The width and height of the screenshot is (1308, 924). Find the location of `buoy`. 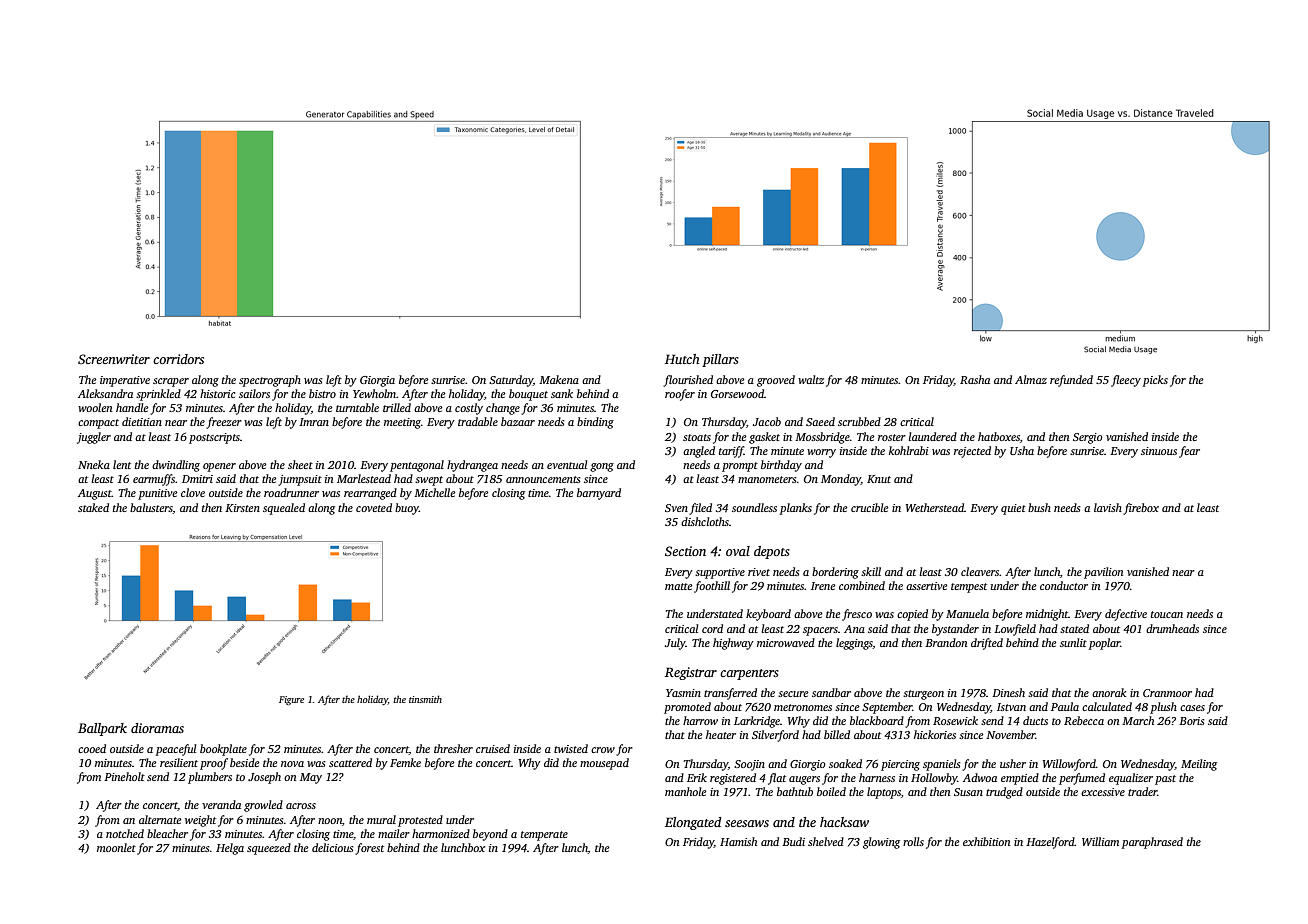

buoy is located at coordinates (407, 509).
